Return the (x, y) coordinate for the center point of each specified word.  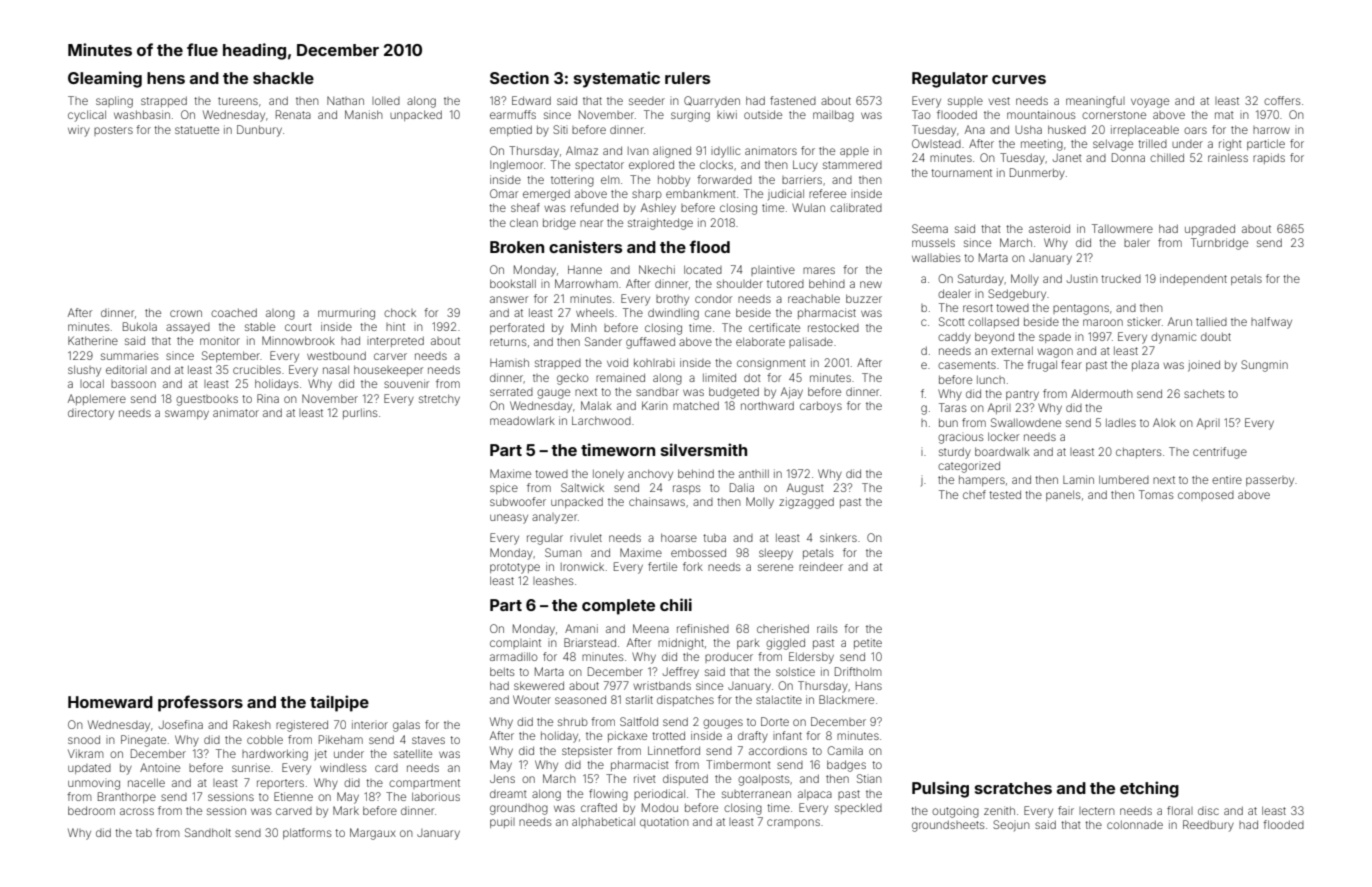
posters (113, 131)
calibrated (856, 207)
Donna (1128, 157)
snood (84, 739)
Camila (845, 750)
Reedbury (1208, 826)
